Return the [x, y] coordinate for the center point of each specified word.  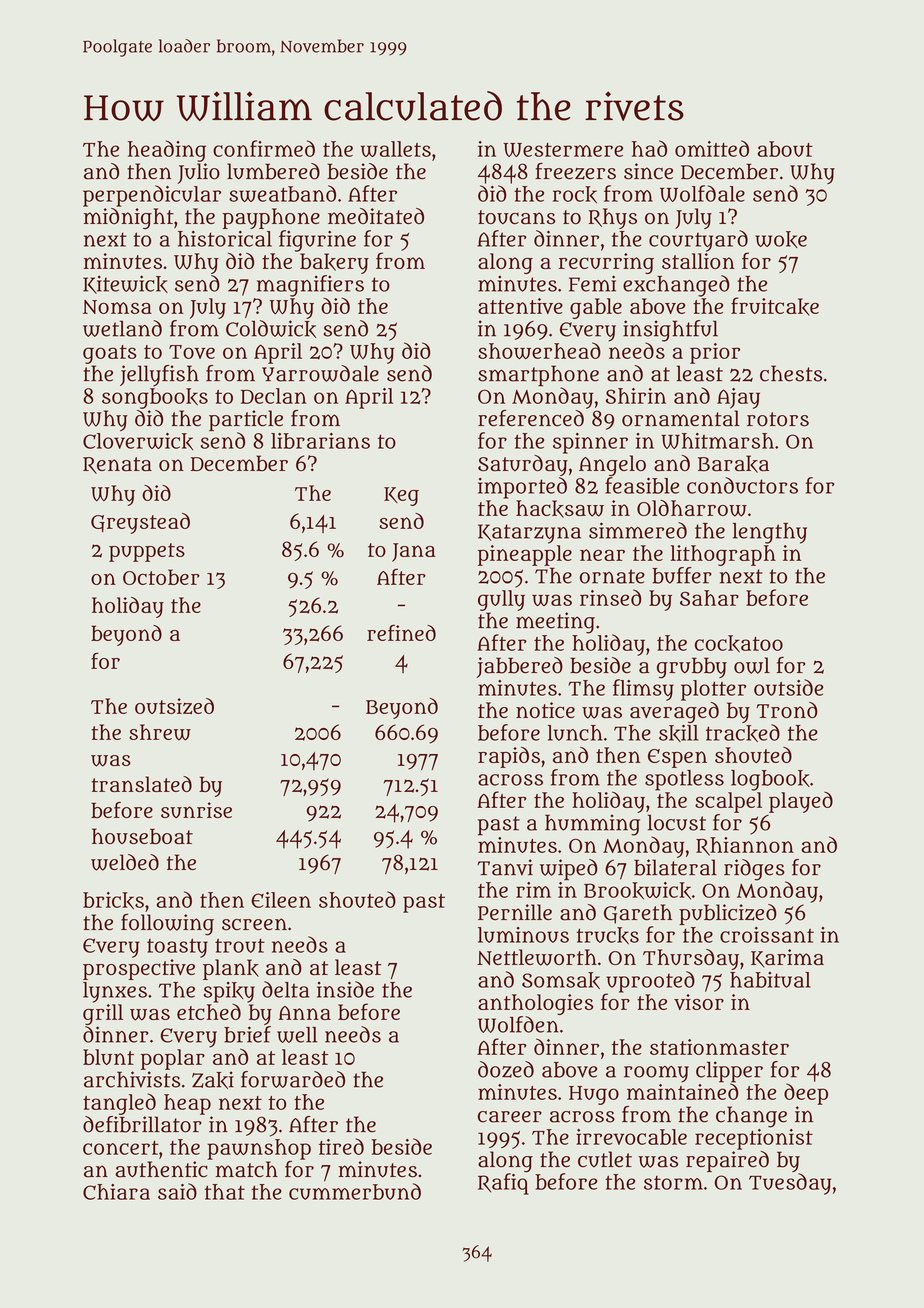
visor [699, 1002]
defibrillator [142, 1124]
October [161, 577]
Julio [199, 173]
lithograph [723, 555]
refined [401, 633]
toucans [516, 217]
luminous [523, 935]
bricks [113, 901]
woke [781, 239]
